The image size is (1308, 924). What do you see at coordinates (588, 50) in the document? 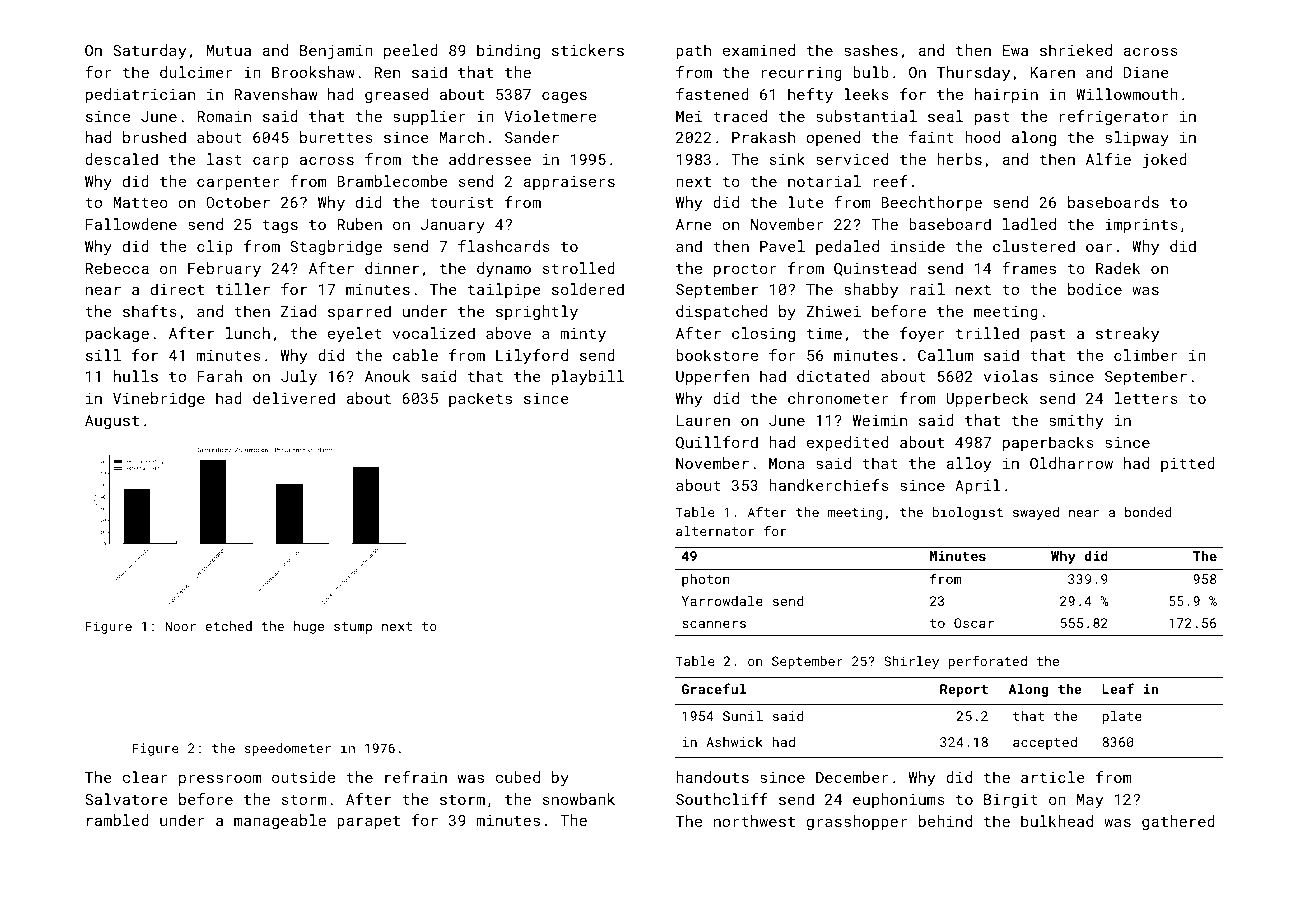
I see `stickers` at bounding box center [588, 50].
